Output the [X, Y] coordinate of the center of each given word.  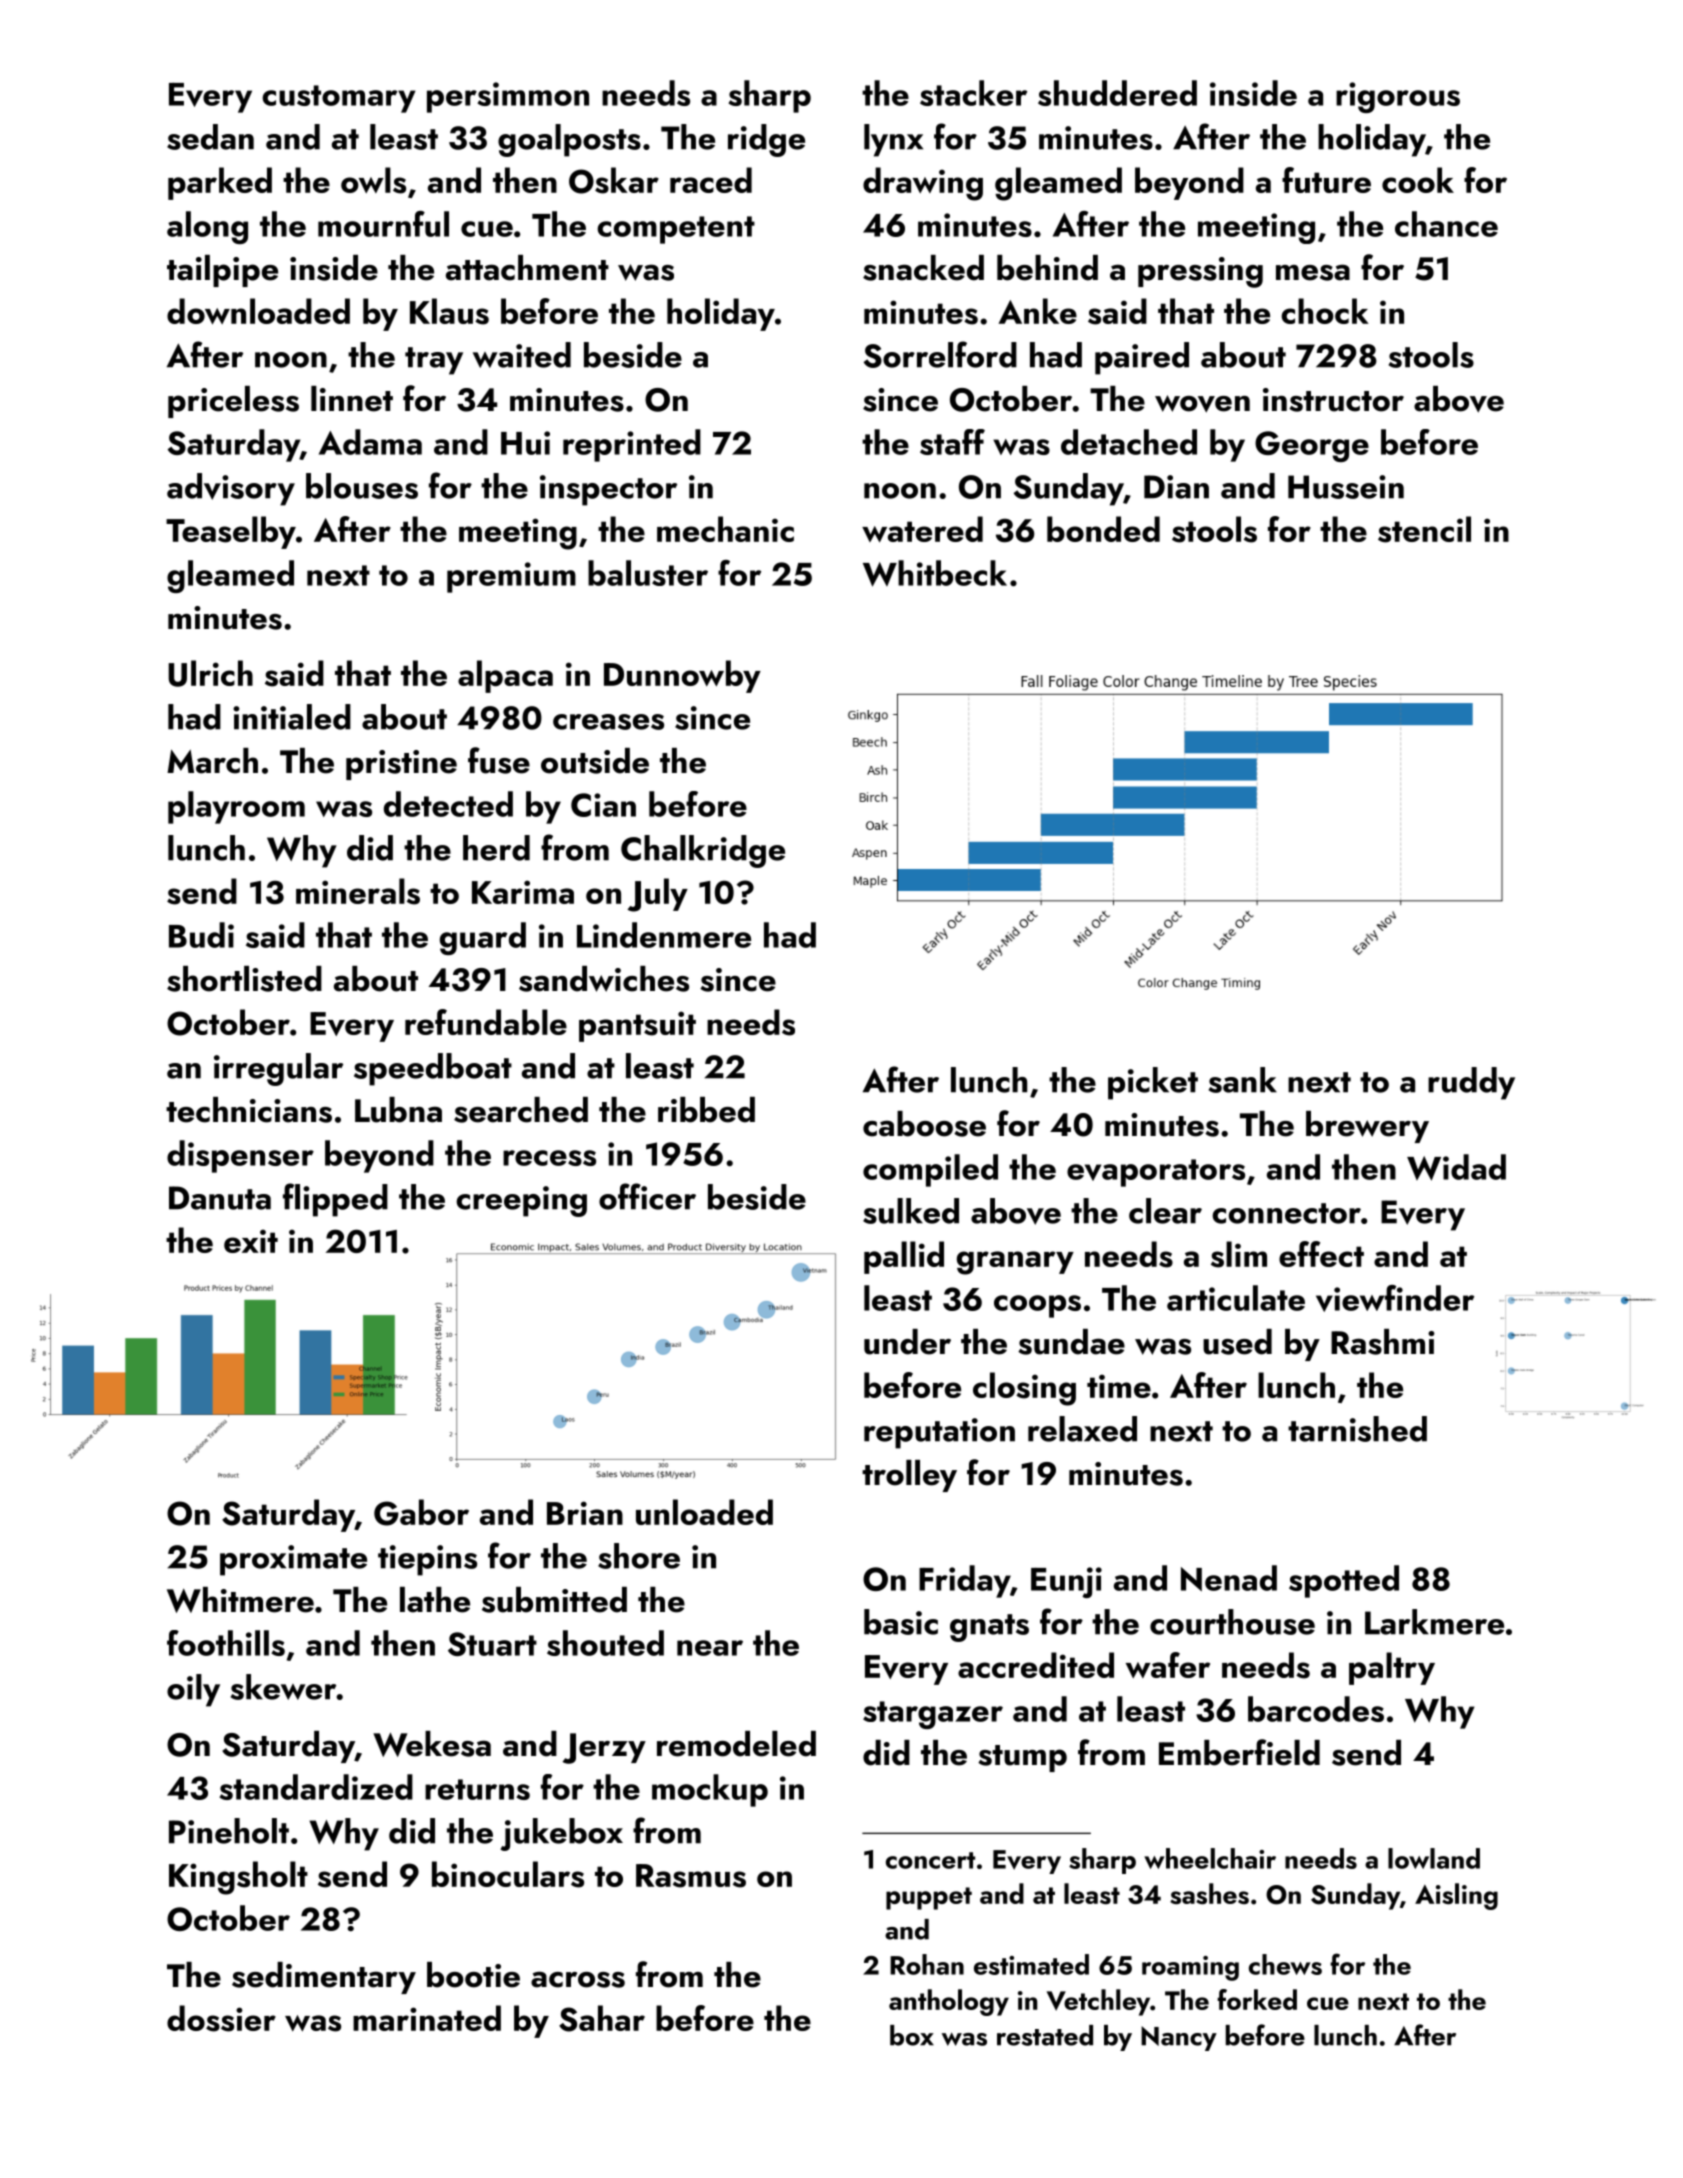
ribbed [706, 1110]
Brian [585, 1513]
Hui [525, 443]
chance [1446, 224]
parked [220, 183]
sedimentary [324, 1978]
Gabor [421, 1512]
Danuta [220, 1198]
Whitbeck [935, 573]
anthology [949, 2002]
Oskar [614, 180]
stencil [1424, 529]
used [1237, 1342]
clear [1165, 1211]
